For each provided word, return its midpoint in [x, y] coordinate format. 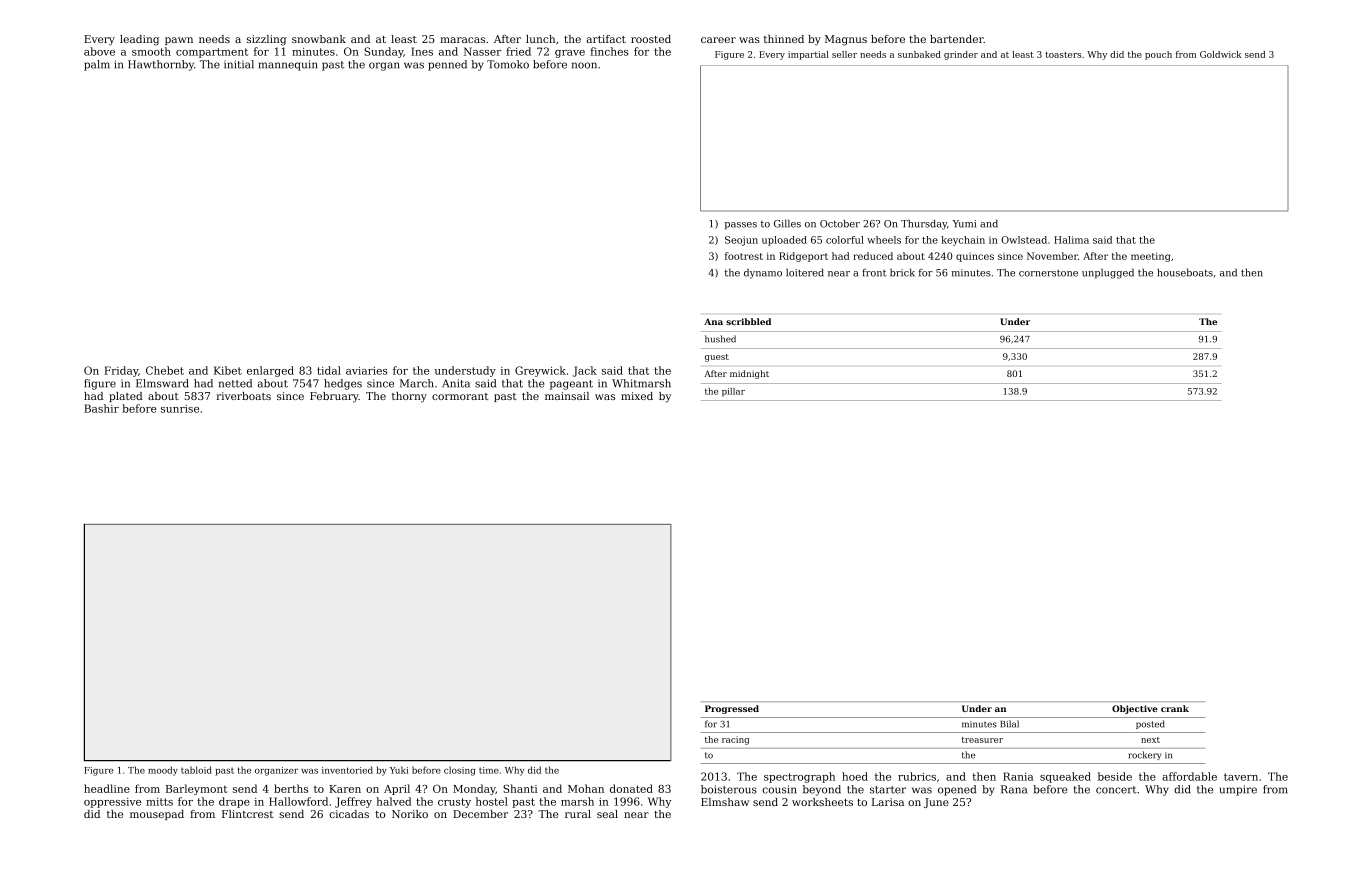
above [99, 51]
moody [163, 771]
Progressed [732, 709]
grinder [961, 55]
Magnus [846, 40]
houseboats [1185, 273]
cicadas [349, 814]
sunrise [180, 409]
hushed [720, 339]
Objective [1135, 709]
